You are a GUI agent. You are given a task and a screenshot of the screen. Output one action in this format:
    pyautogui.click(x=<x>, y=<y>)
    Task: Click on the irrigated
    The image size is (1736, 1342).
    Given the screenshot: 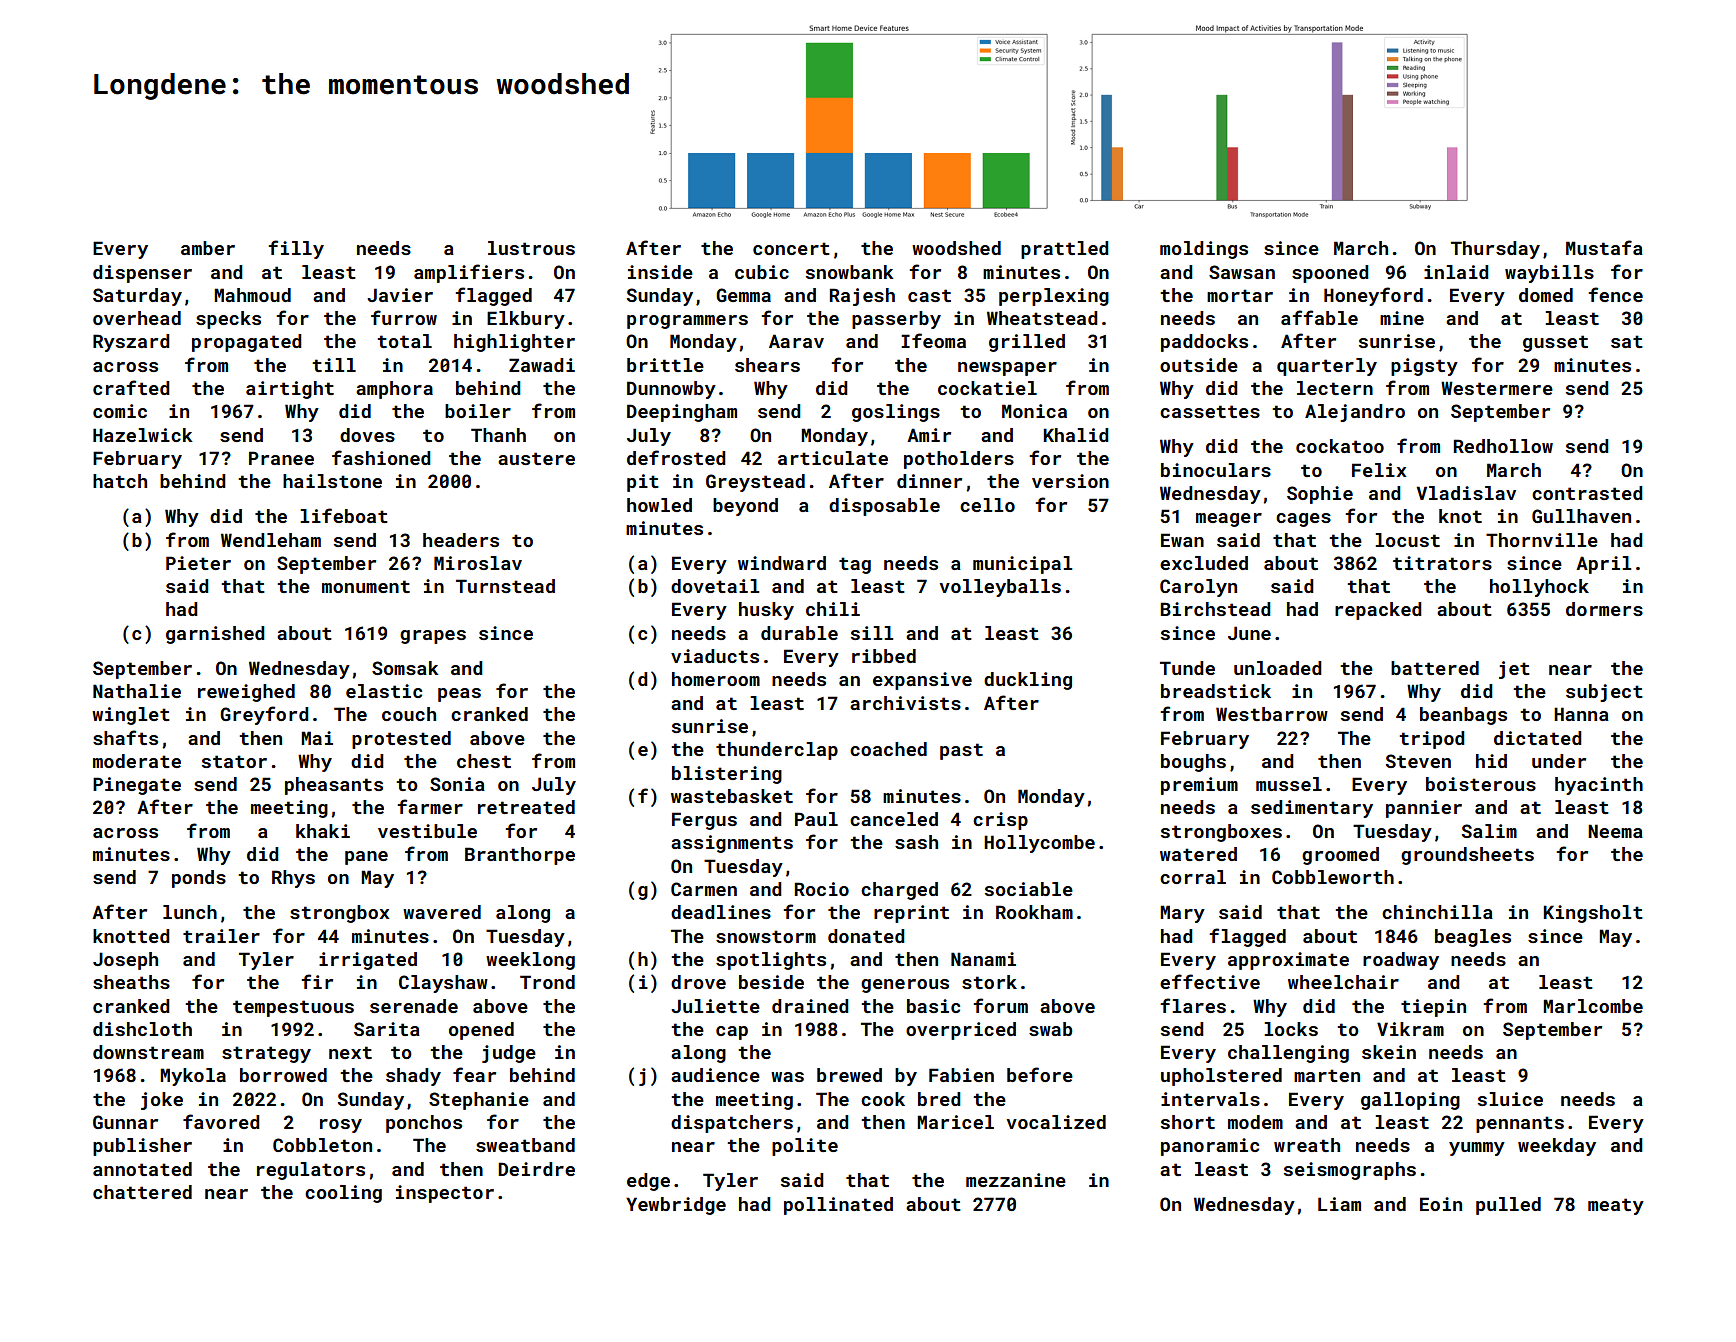 What is the action you would take?
    pyautogui.click(x=368, y=961)
